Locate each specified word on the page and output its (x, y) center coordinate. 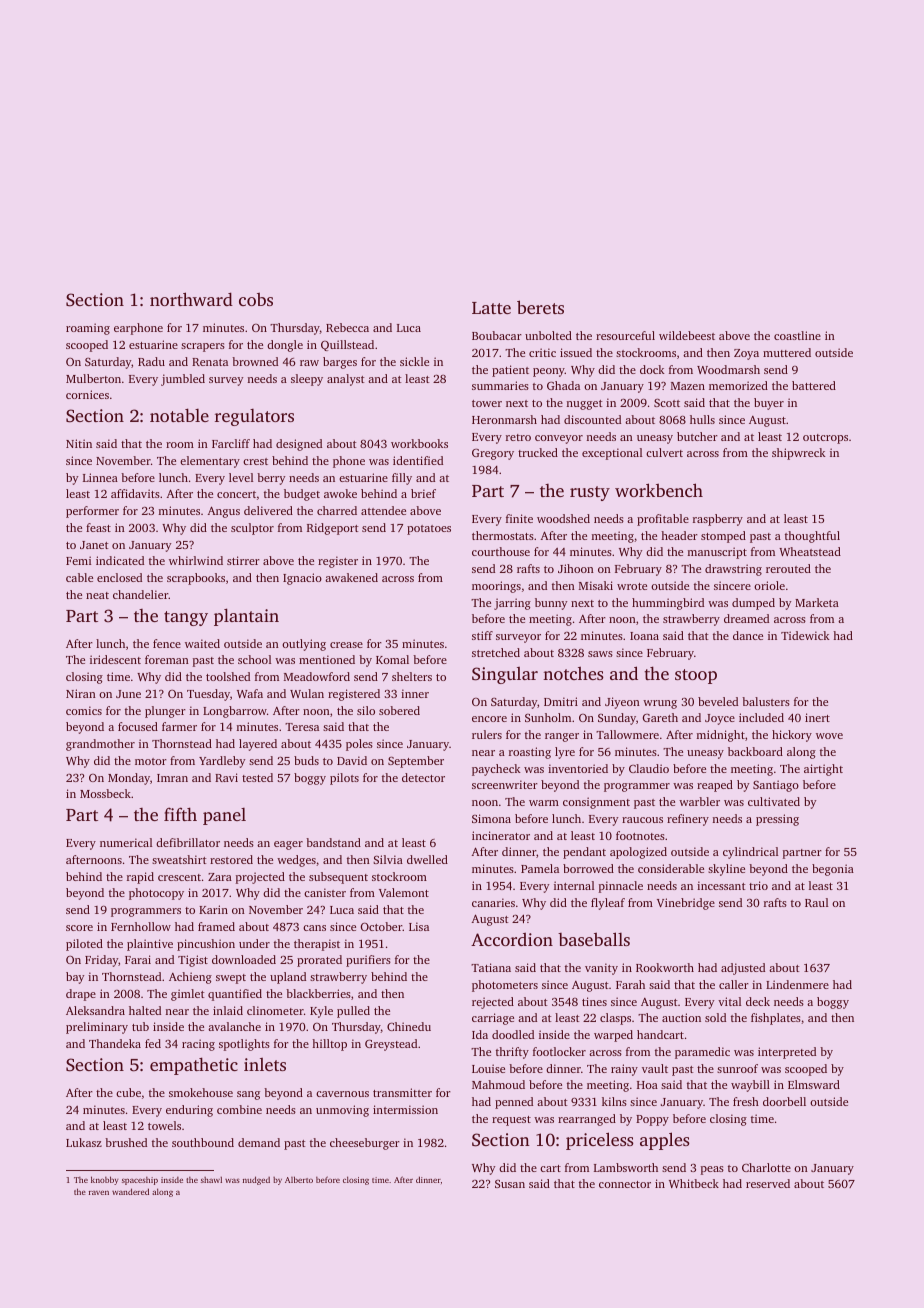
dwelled (427, 859)
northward (191, 299)
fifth (180, 814)
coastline (797, 335)
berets (540, 307)
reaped (715, 786)
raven (99, 1192)
